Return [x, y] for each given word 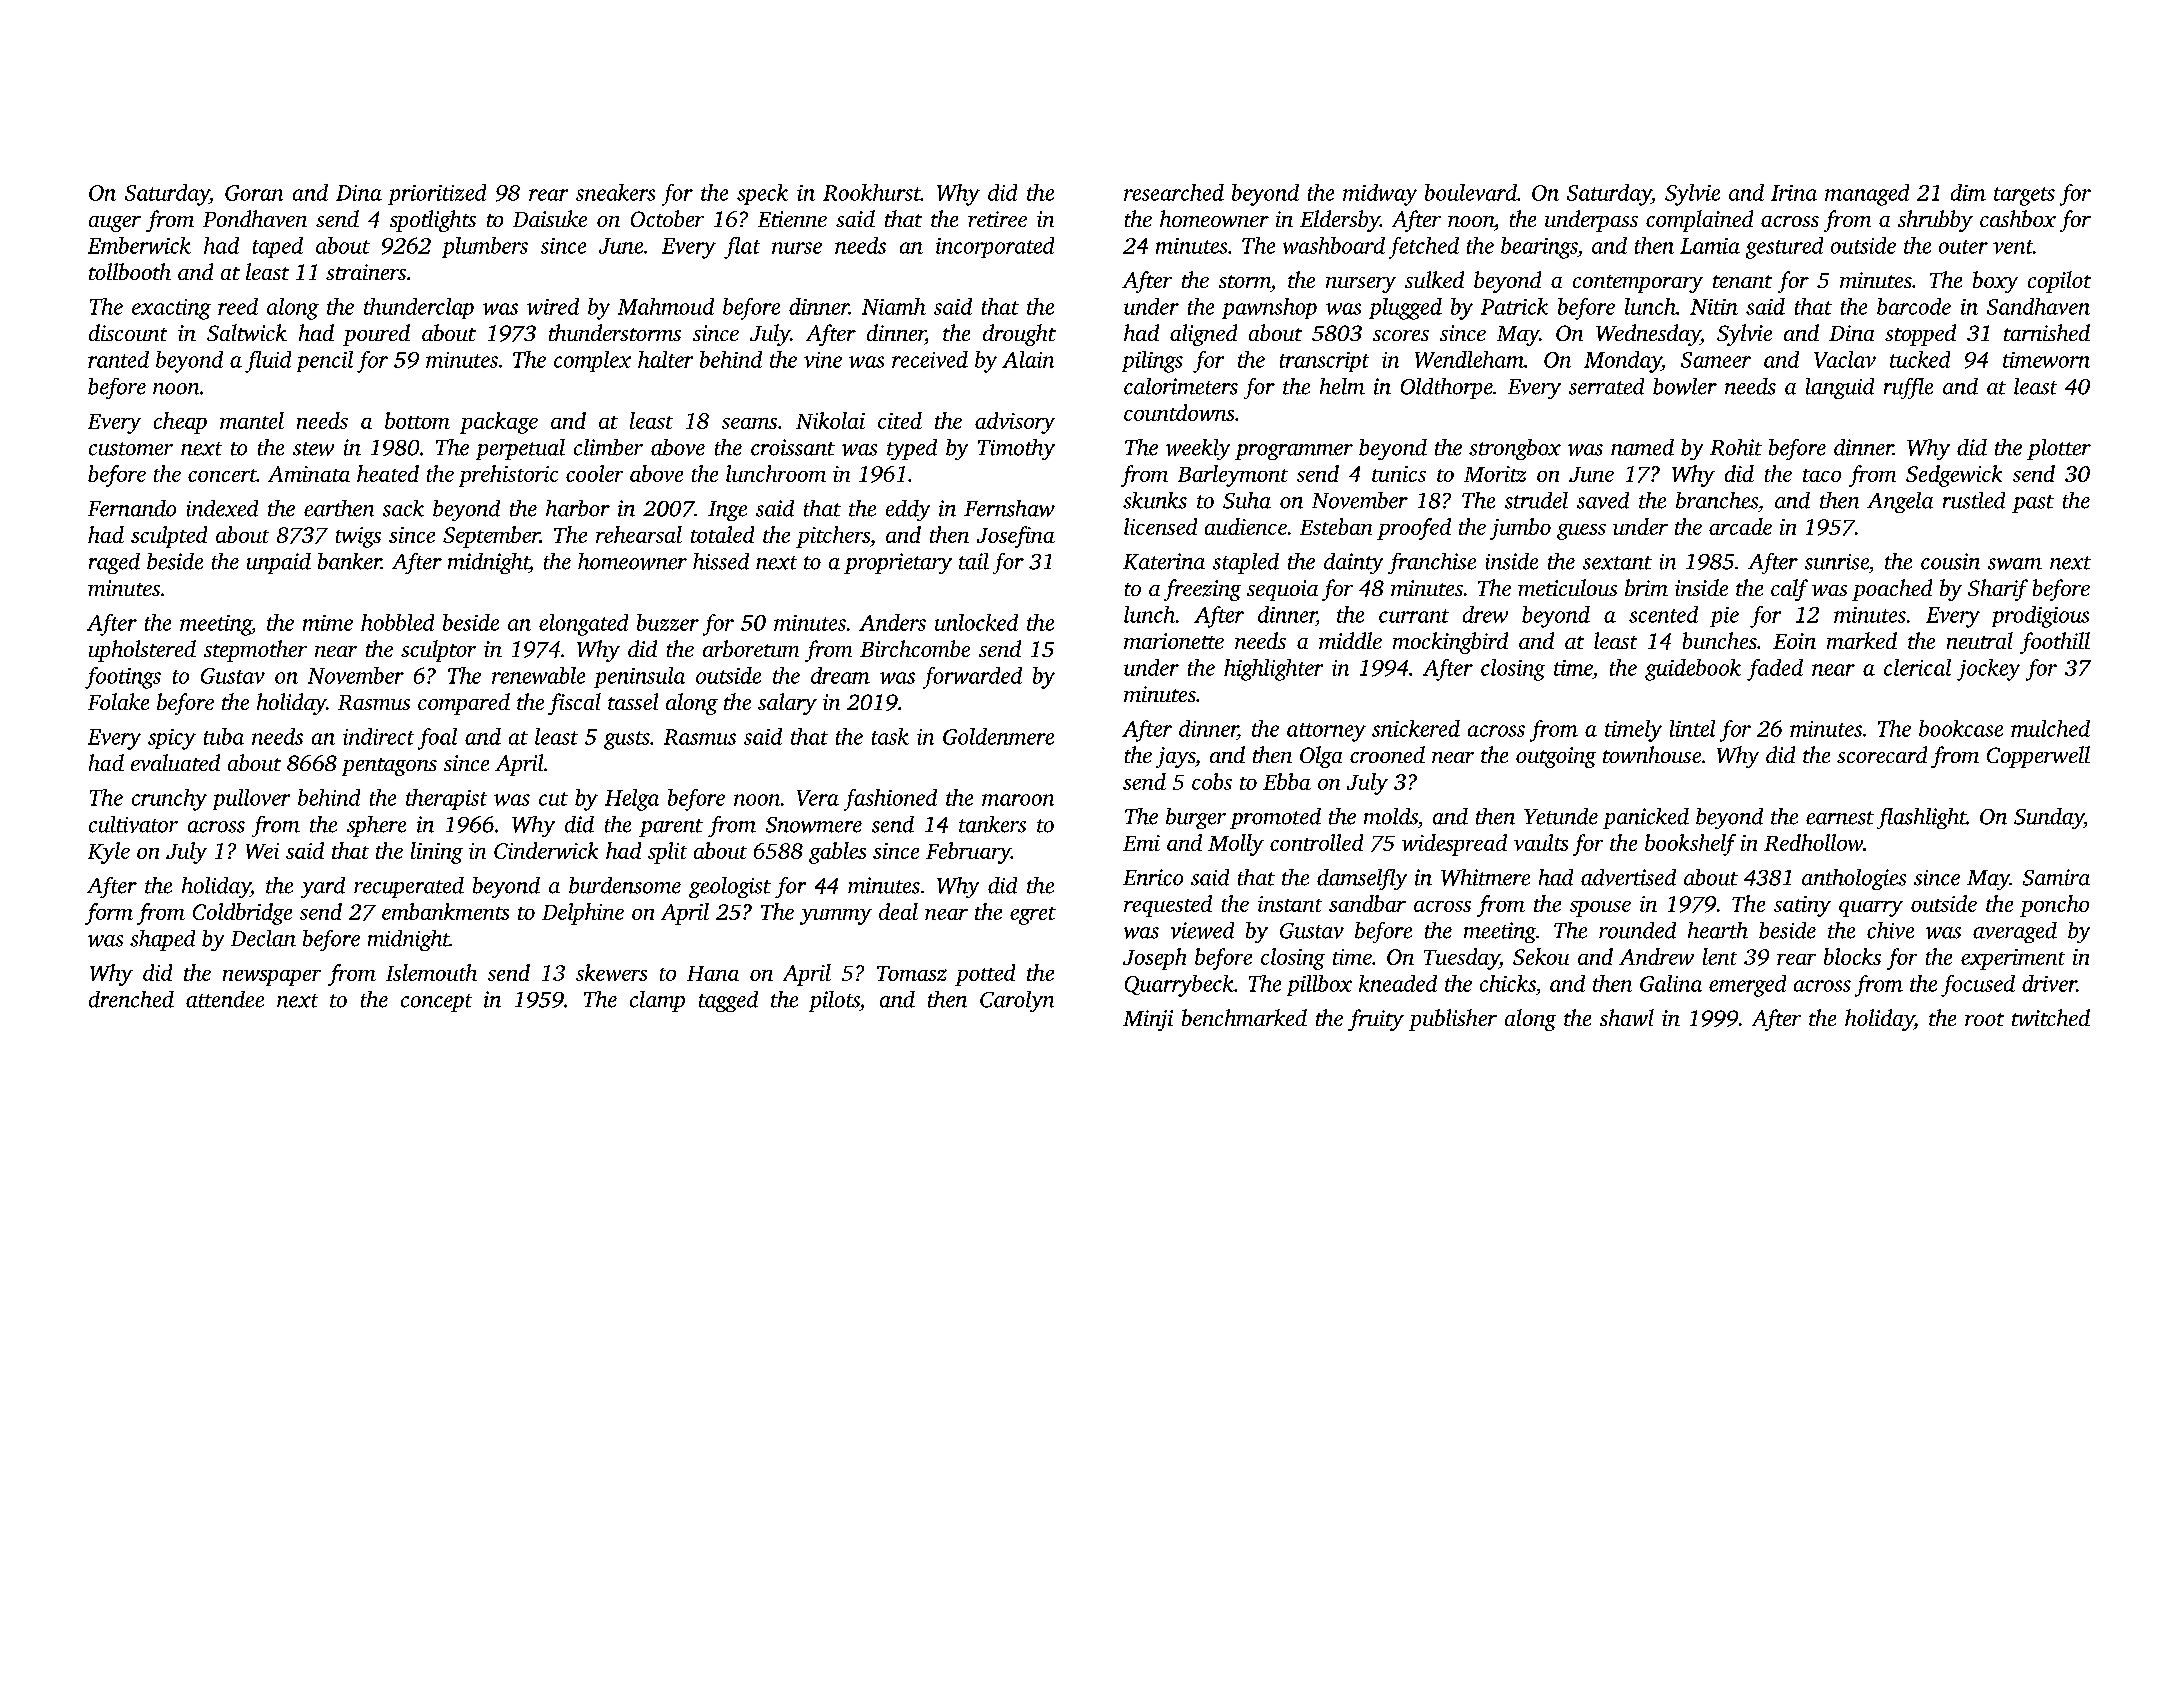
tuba [224, 736]
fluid [268, 362]
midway [1380, 195]
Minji [1148, 1020]
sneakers [615, 192]
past [2033, 504]
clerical [1917, 667]
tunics [1399, 474]
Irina [1794, 193]
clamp [657, 1001]
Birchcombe [915, 648]
